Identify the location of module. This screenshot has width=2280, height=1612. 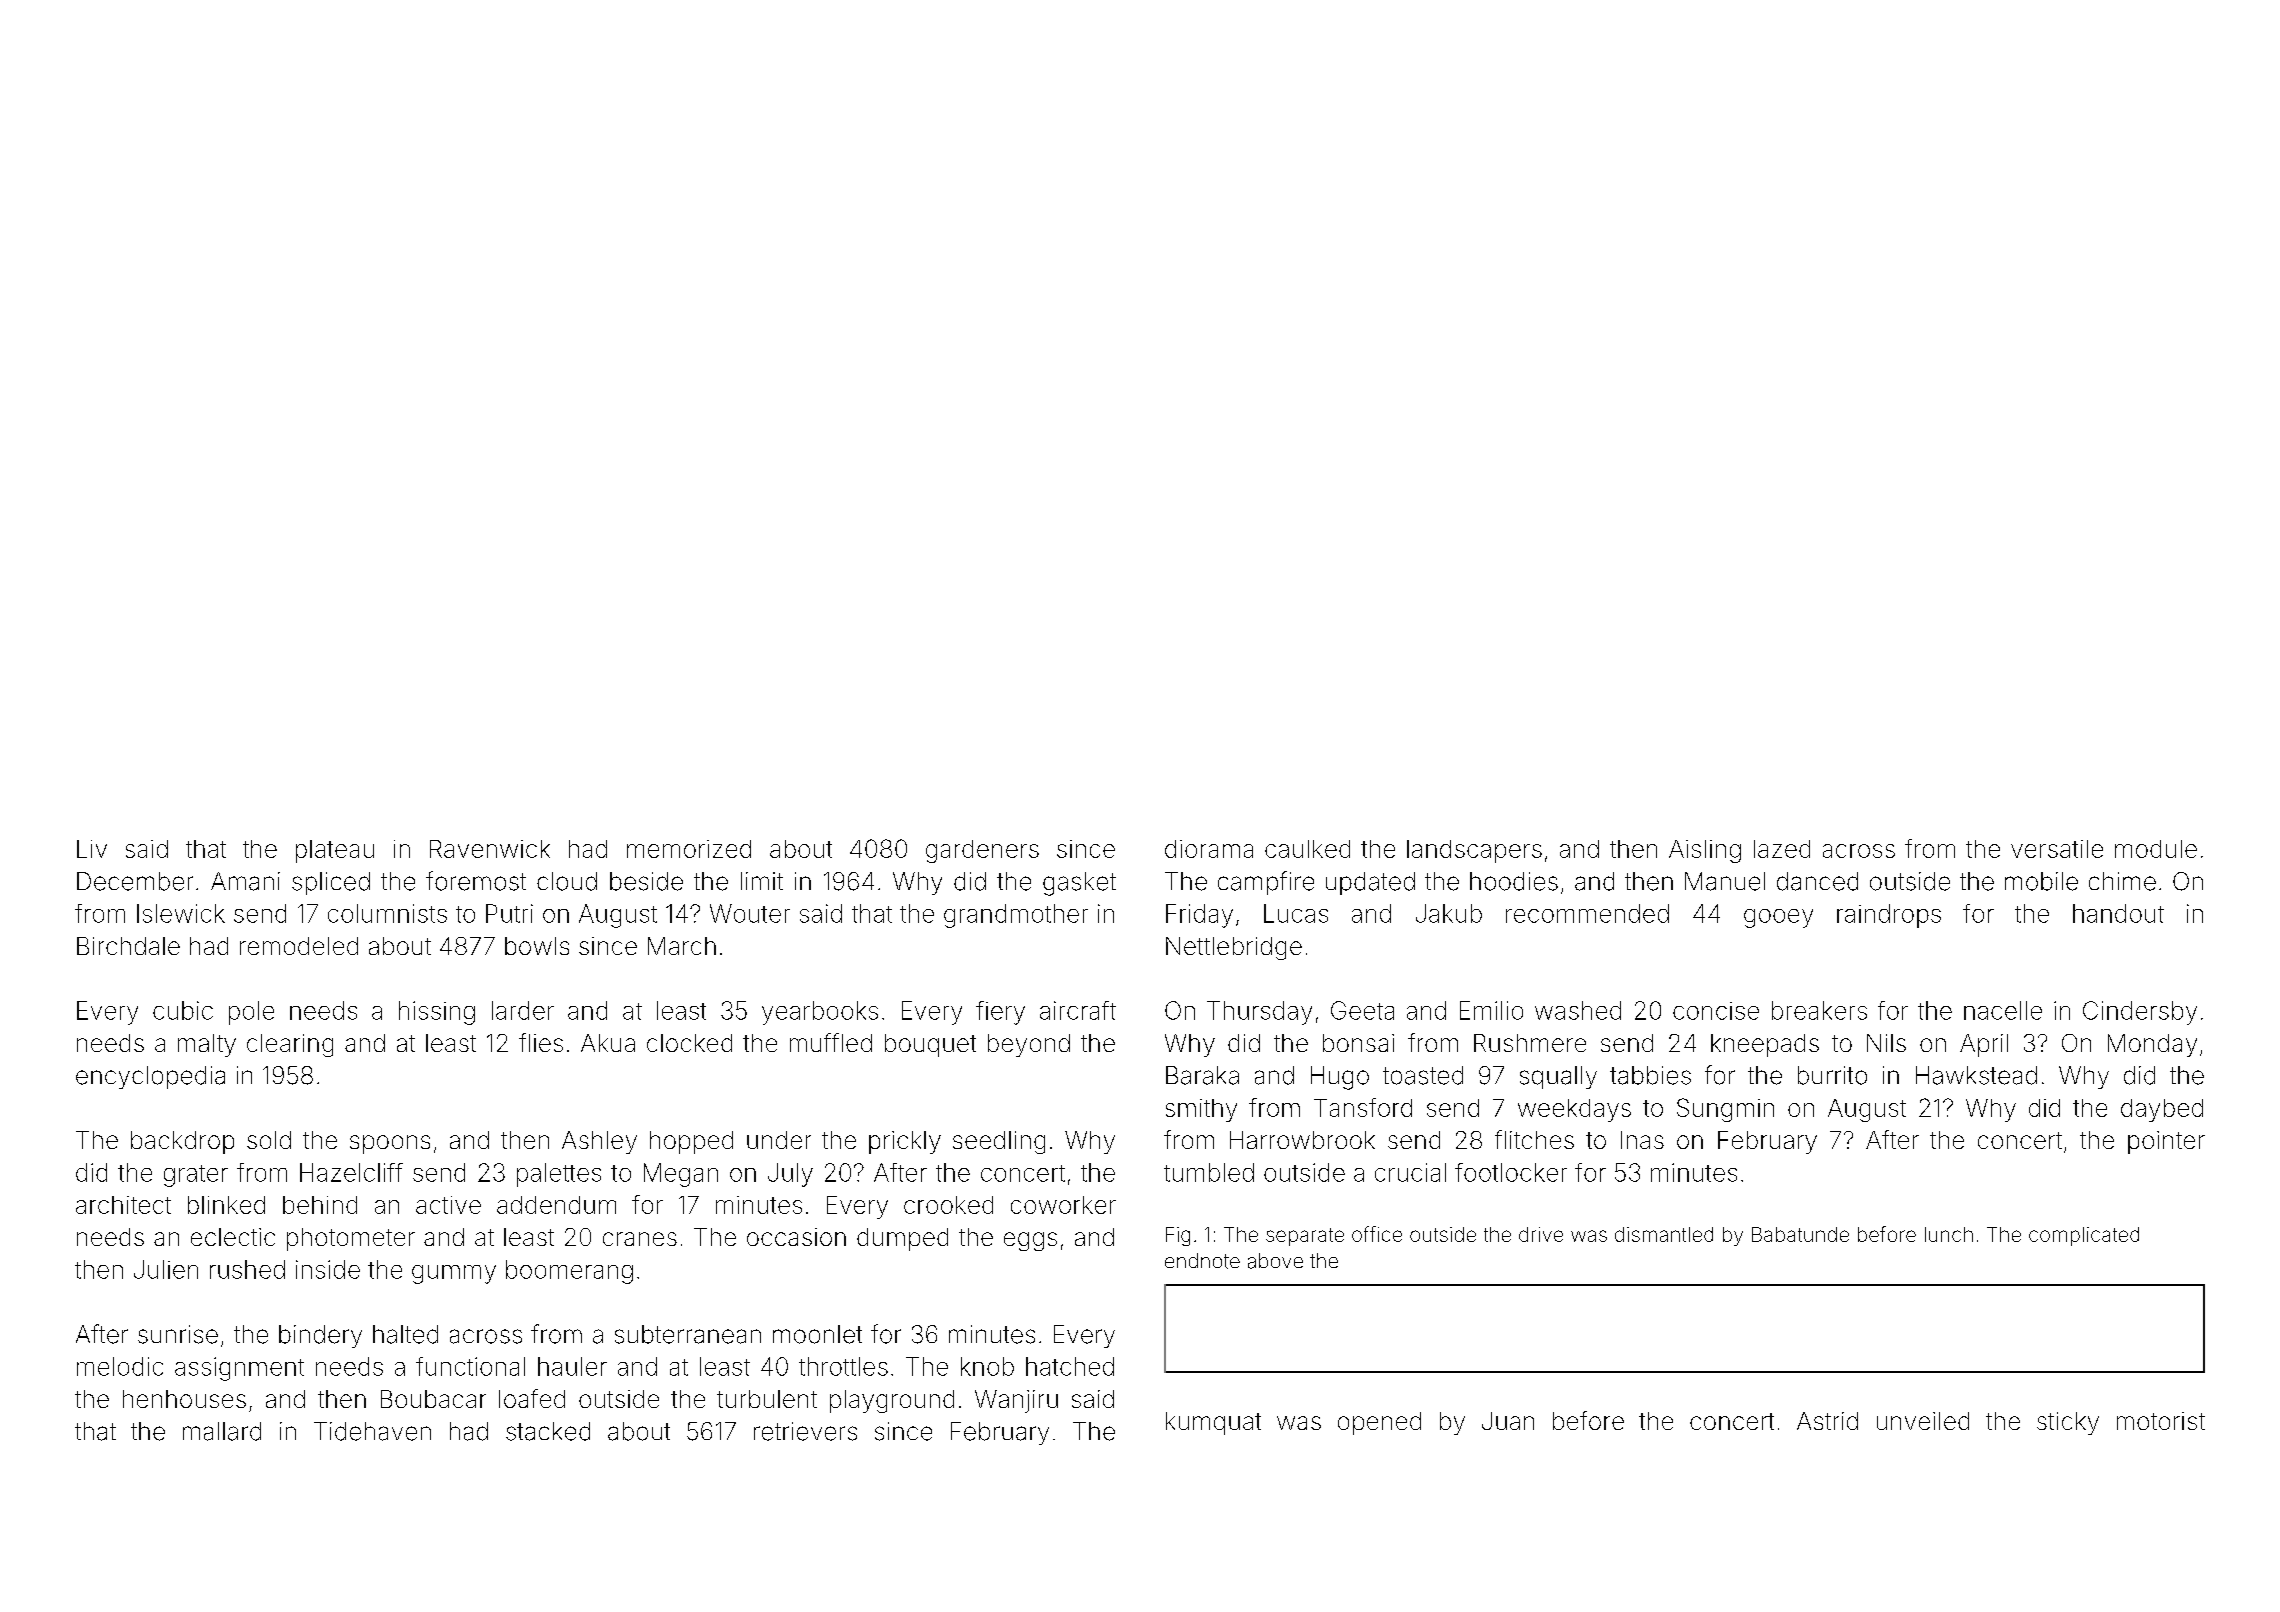
(2156, 849).
